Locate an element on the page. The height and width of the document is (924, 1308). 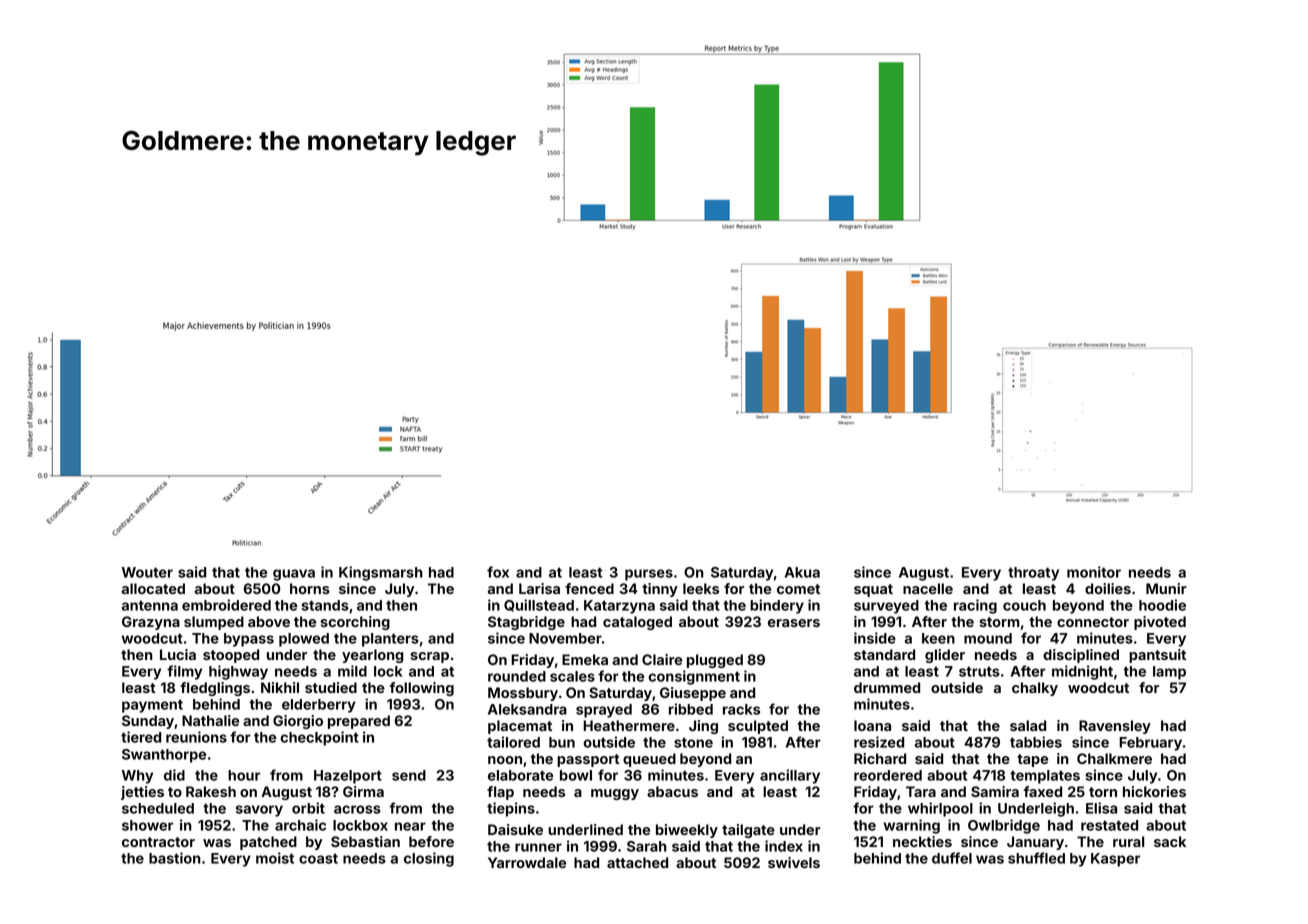
mound is located at coordinates (988, 638).
